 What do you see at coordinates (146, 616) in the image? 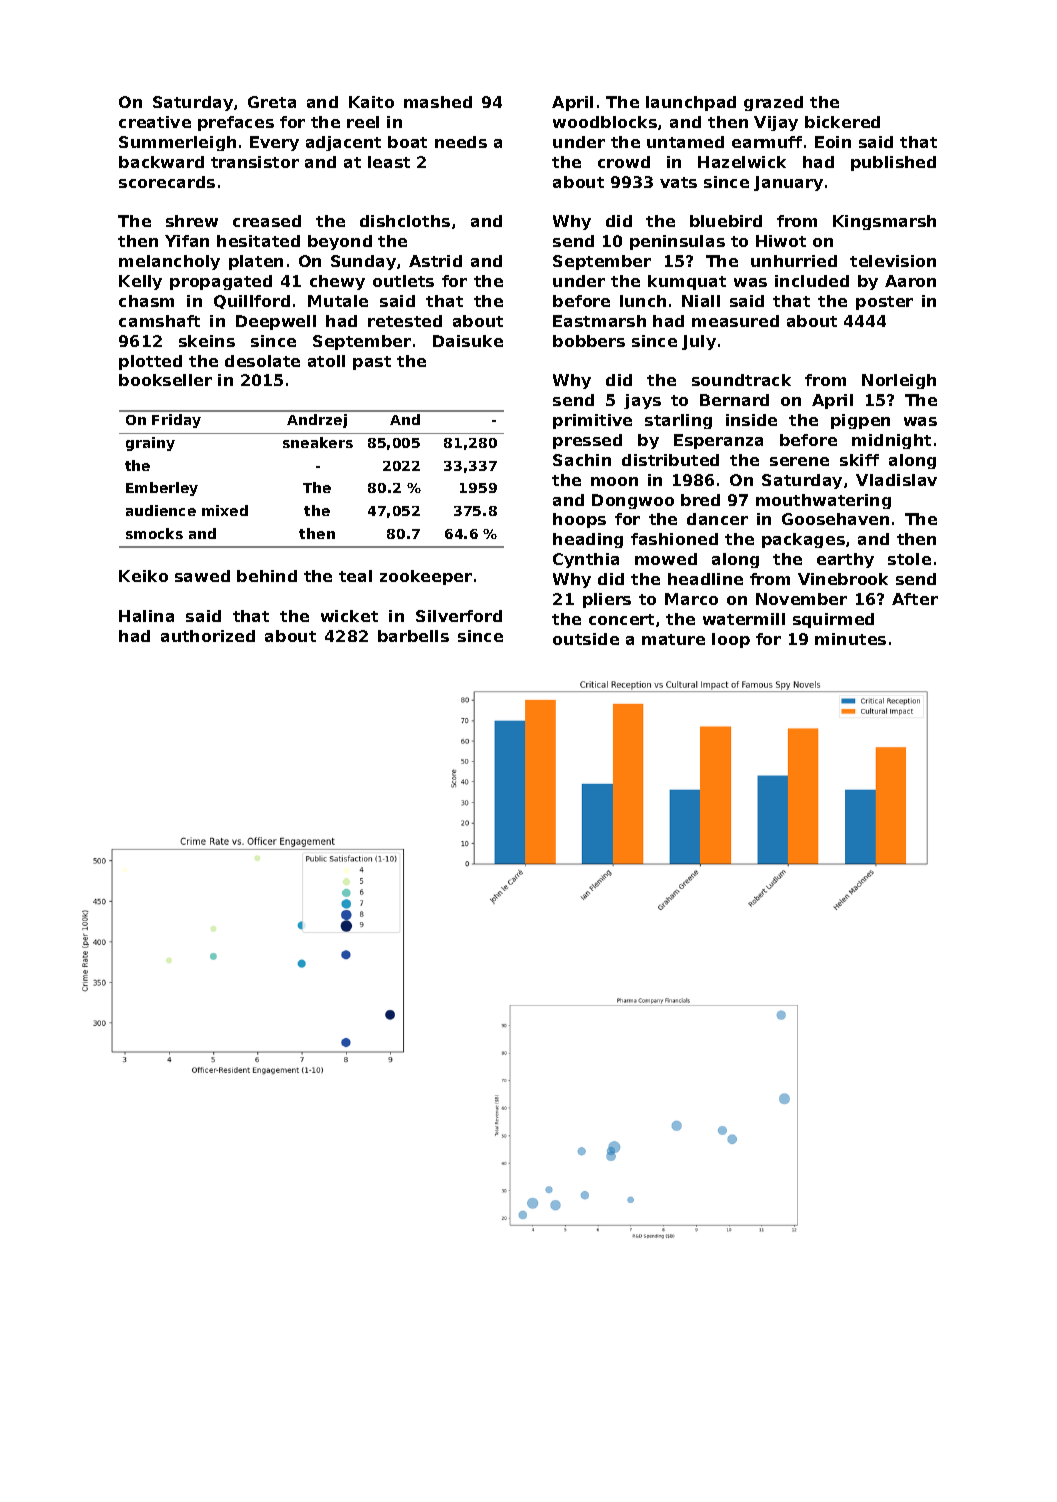
I see `Halina` at bounding box center [146, 616].
